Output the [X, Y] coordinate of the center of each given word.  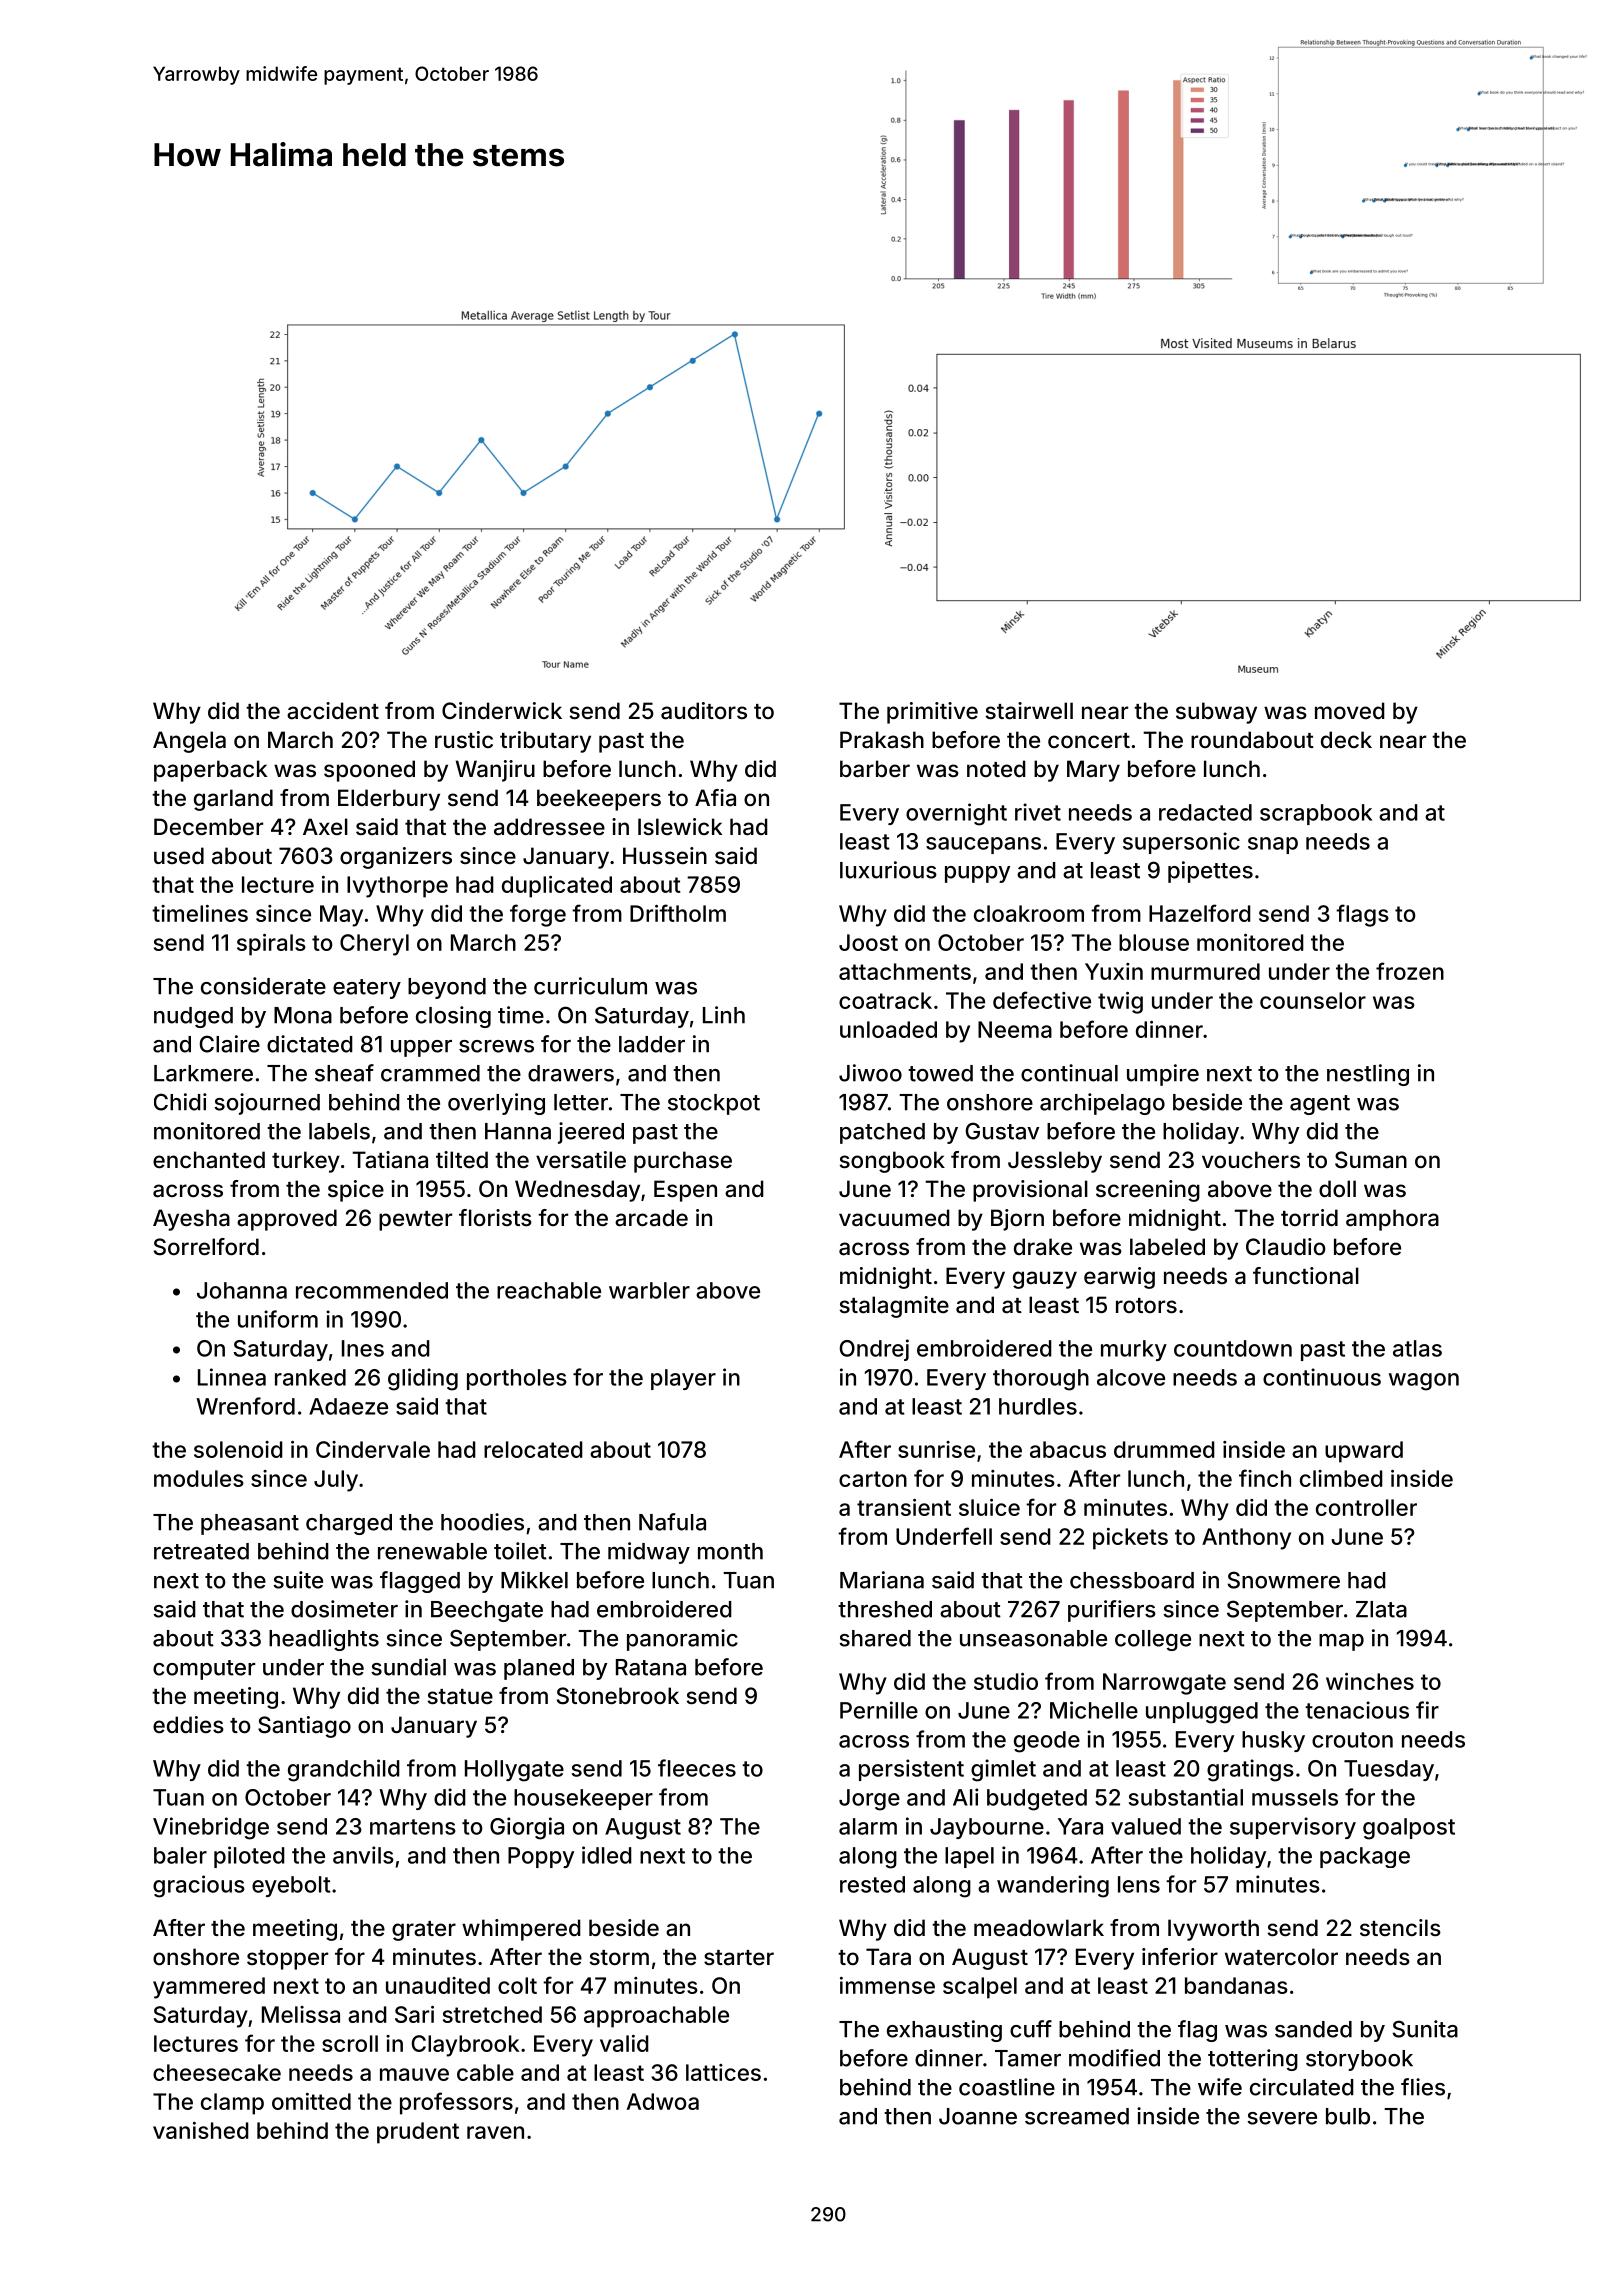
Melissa [301, 2014]
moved [1350, 710]
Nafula [672, 1522]
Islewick [680, 826]
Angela [189, 742]
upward [1364, 1452]
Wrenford [245, 1406]
